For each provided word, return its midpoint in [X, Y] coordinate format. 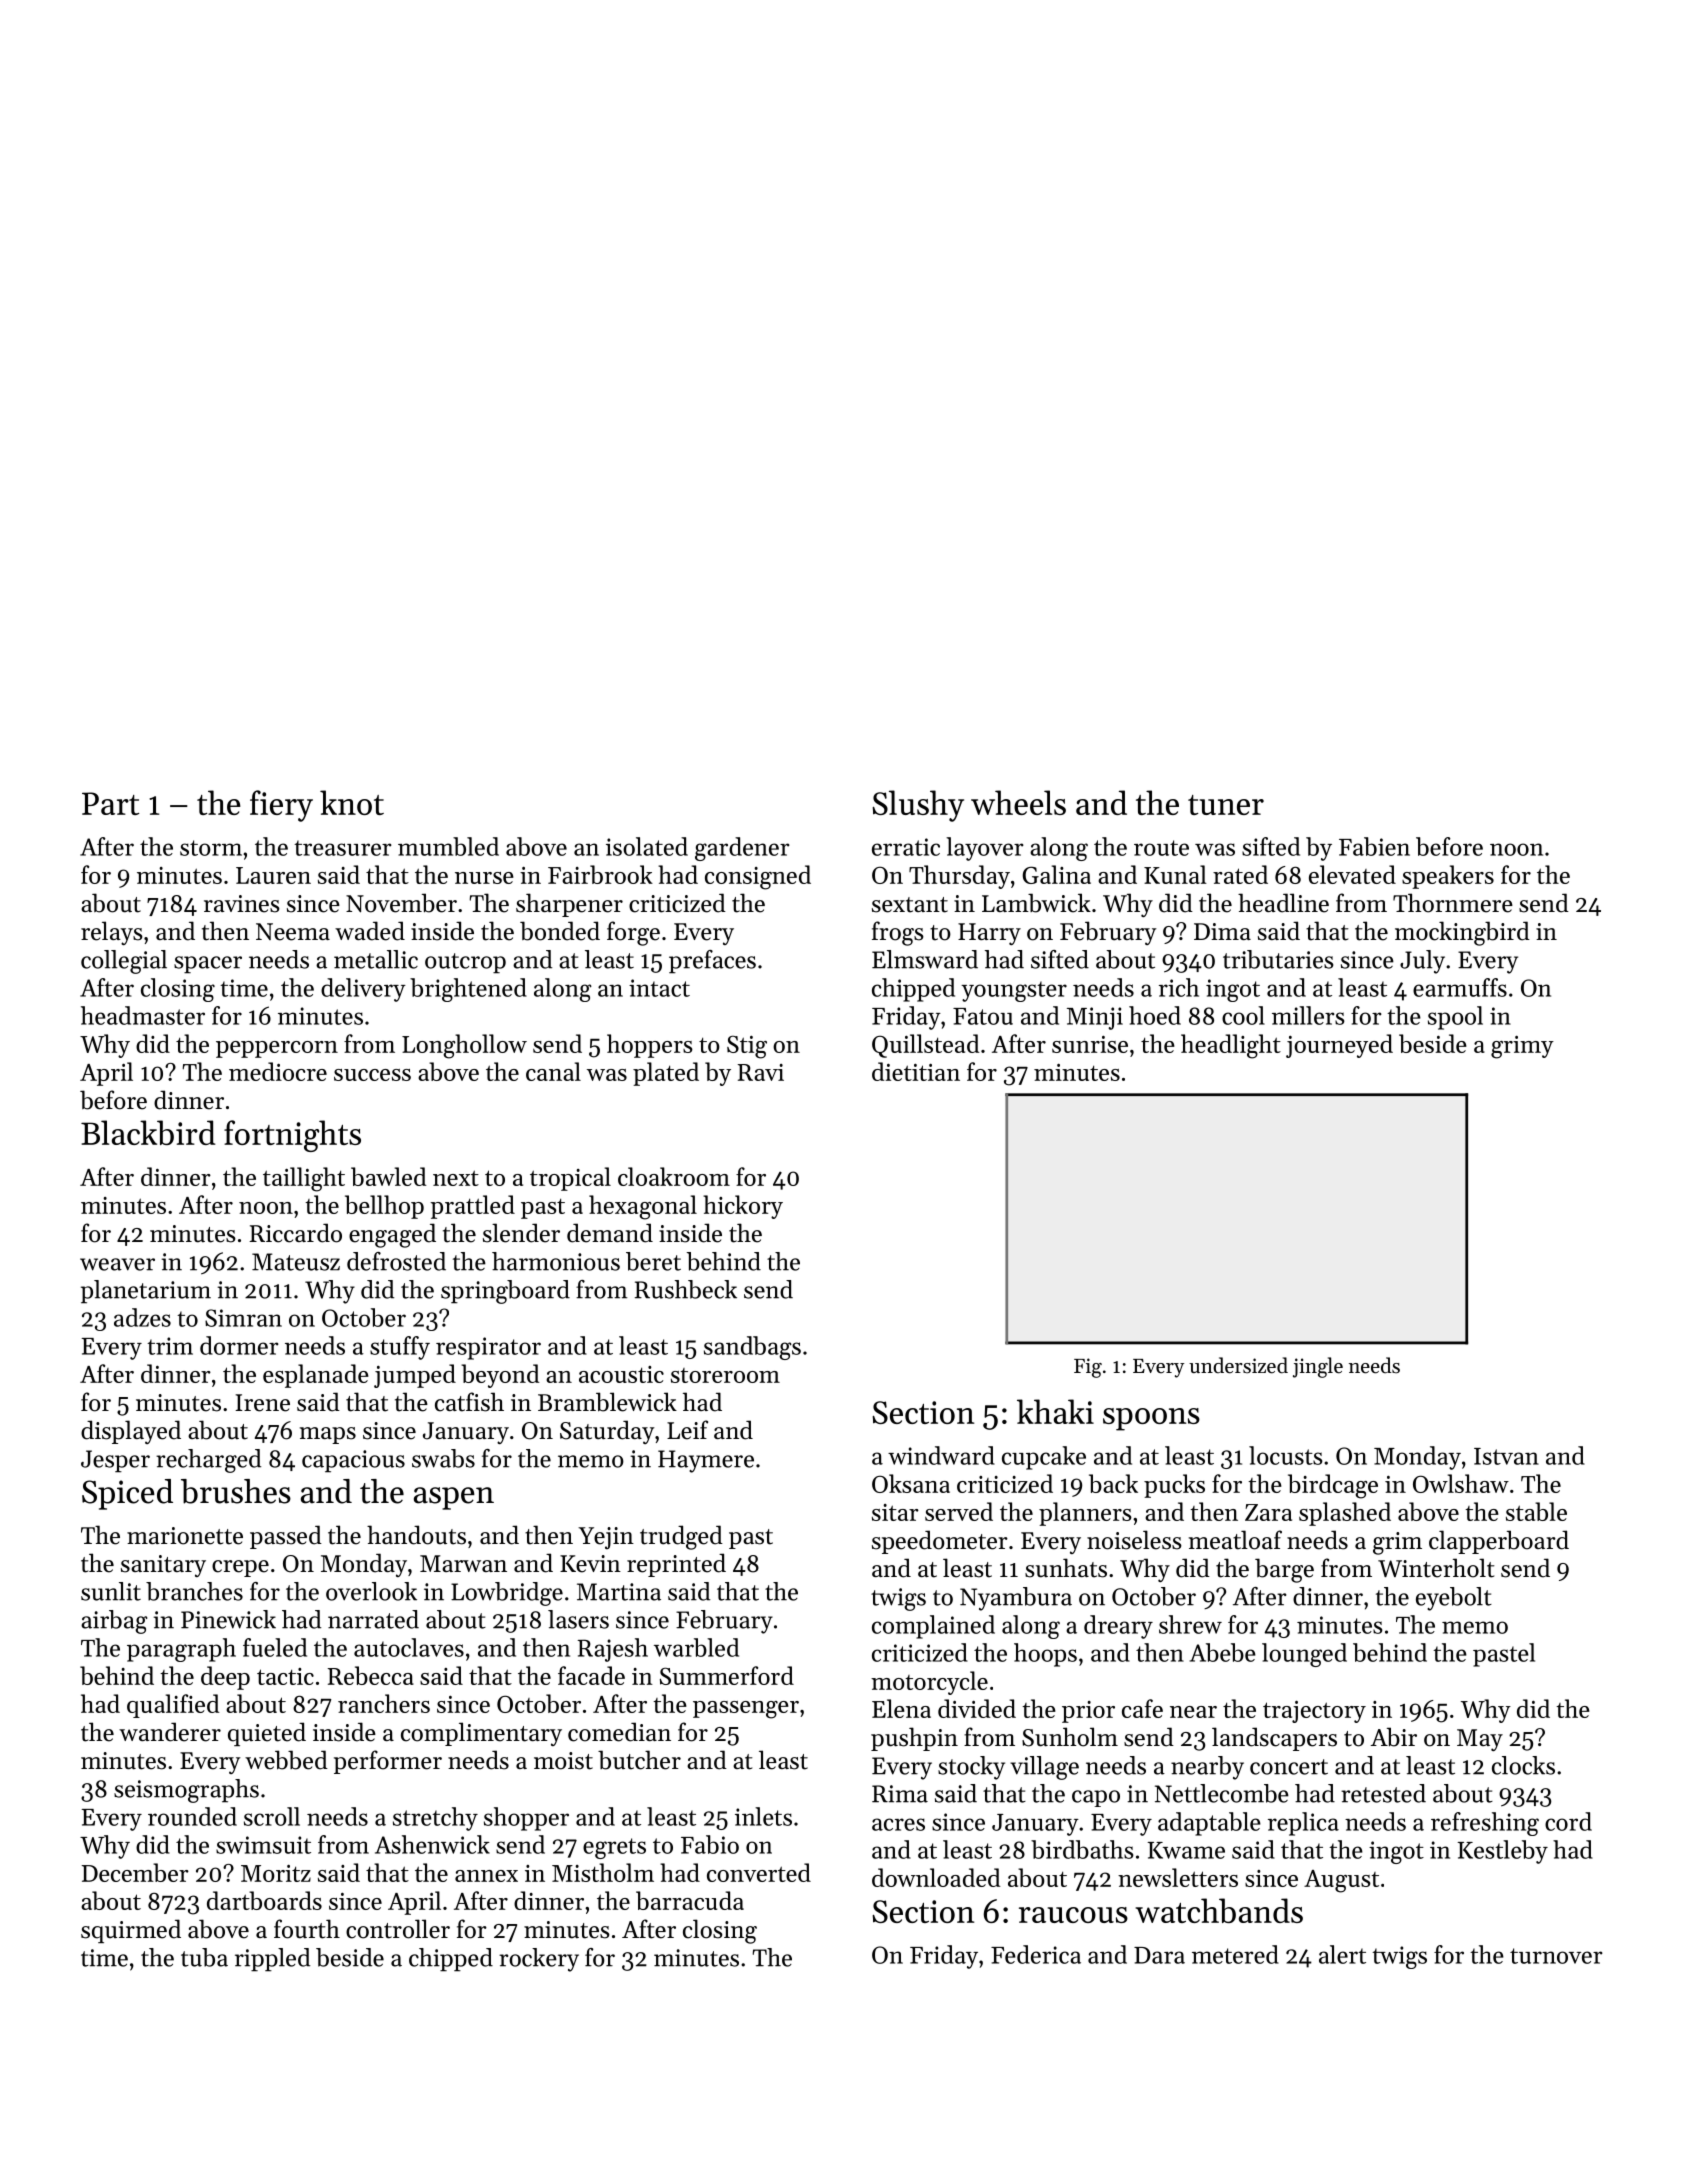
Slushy [918, 806]
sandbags [752, 1348]
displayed [131, 1432]
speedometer [940, 1542]
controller [398, 1929]
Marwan [463, 1563]
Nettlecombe [1222, 1793]
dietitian [916, 1071]
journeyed [1339, 1046]
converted [759, 1872]
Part [110, 803]
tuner [1226, 805]
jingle [1318, 1367]
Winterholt [1436, 1568]
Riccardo [295, 1233]
